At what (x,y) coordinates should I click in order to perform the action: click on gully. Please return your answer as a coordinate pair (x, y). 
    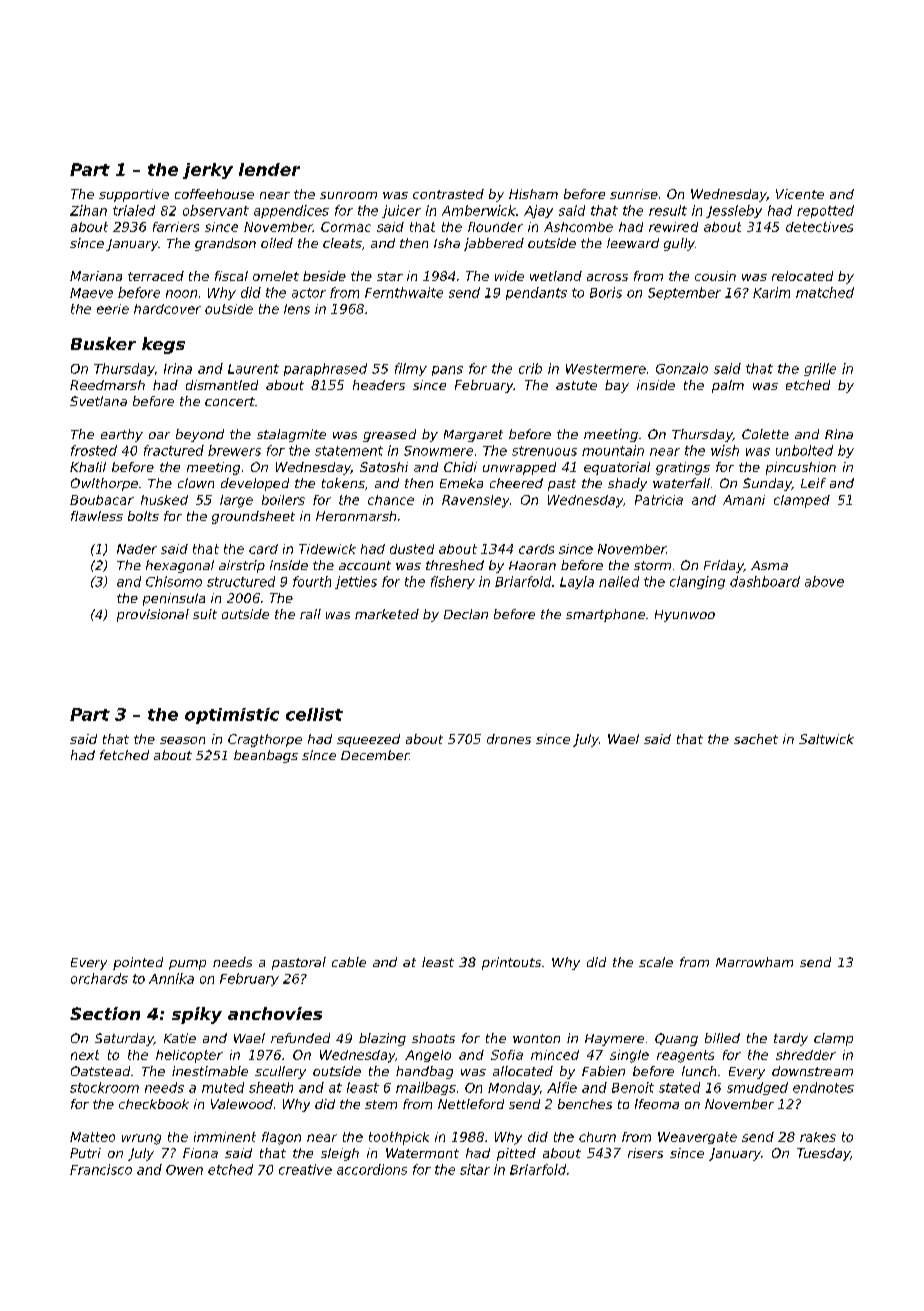
    Looking at the image, I should click on (679, 244).
